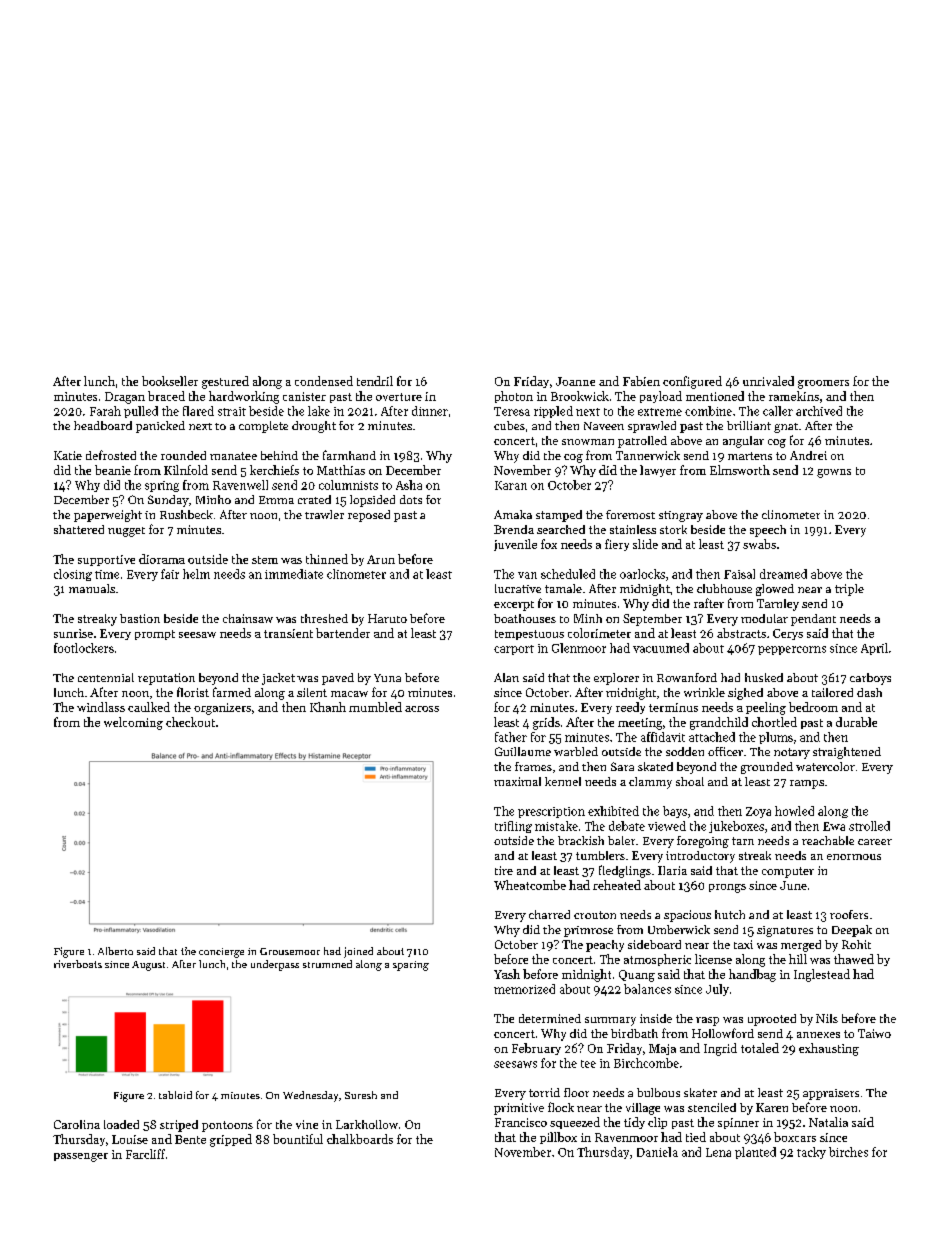  I want to click on overture, so click(399, 397).
